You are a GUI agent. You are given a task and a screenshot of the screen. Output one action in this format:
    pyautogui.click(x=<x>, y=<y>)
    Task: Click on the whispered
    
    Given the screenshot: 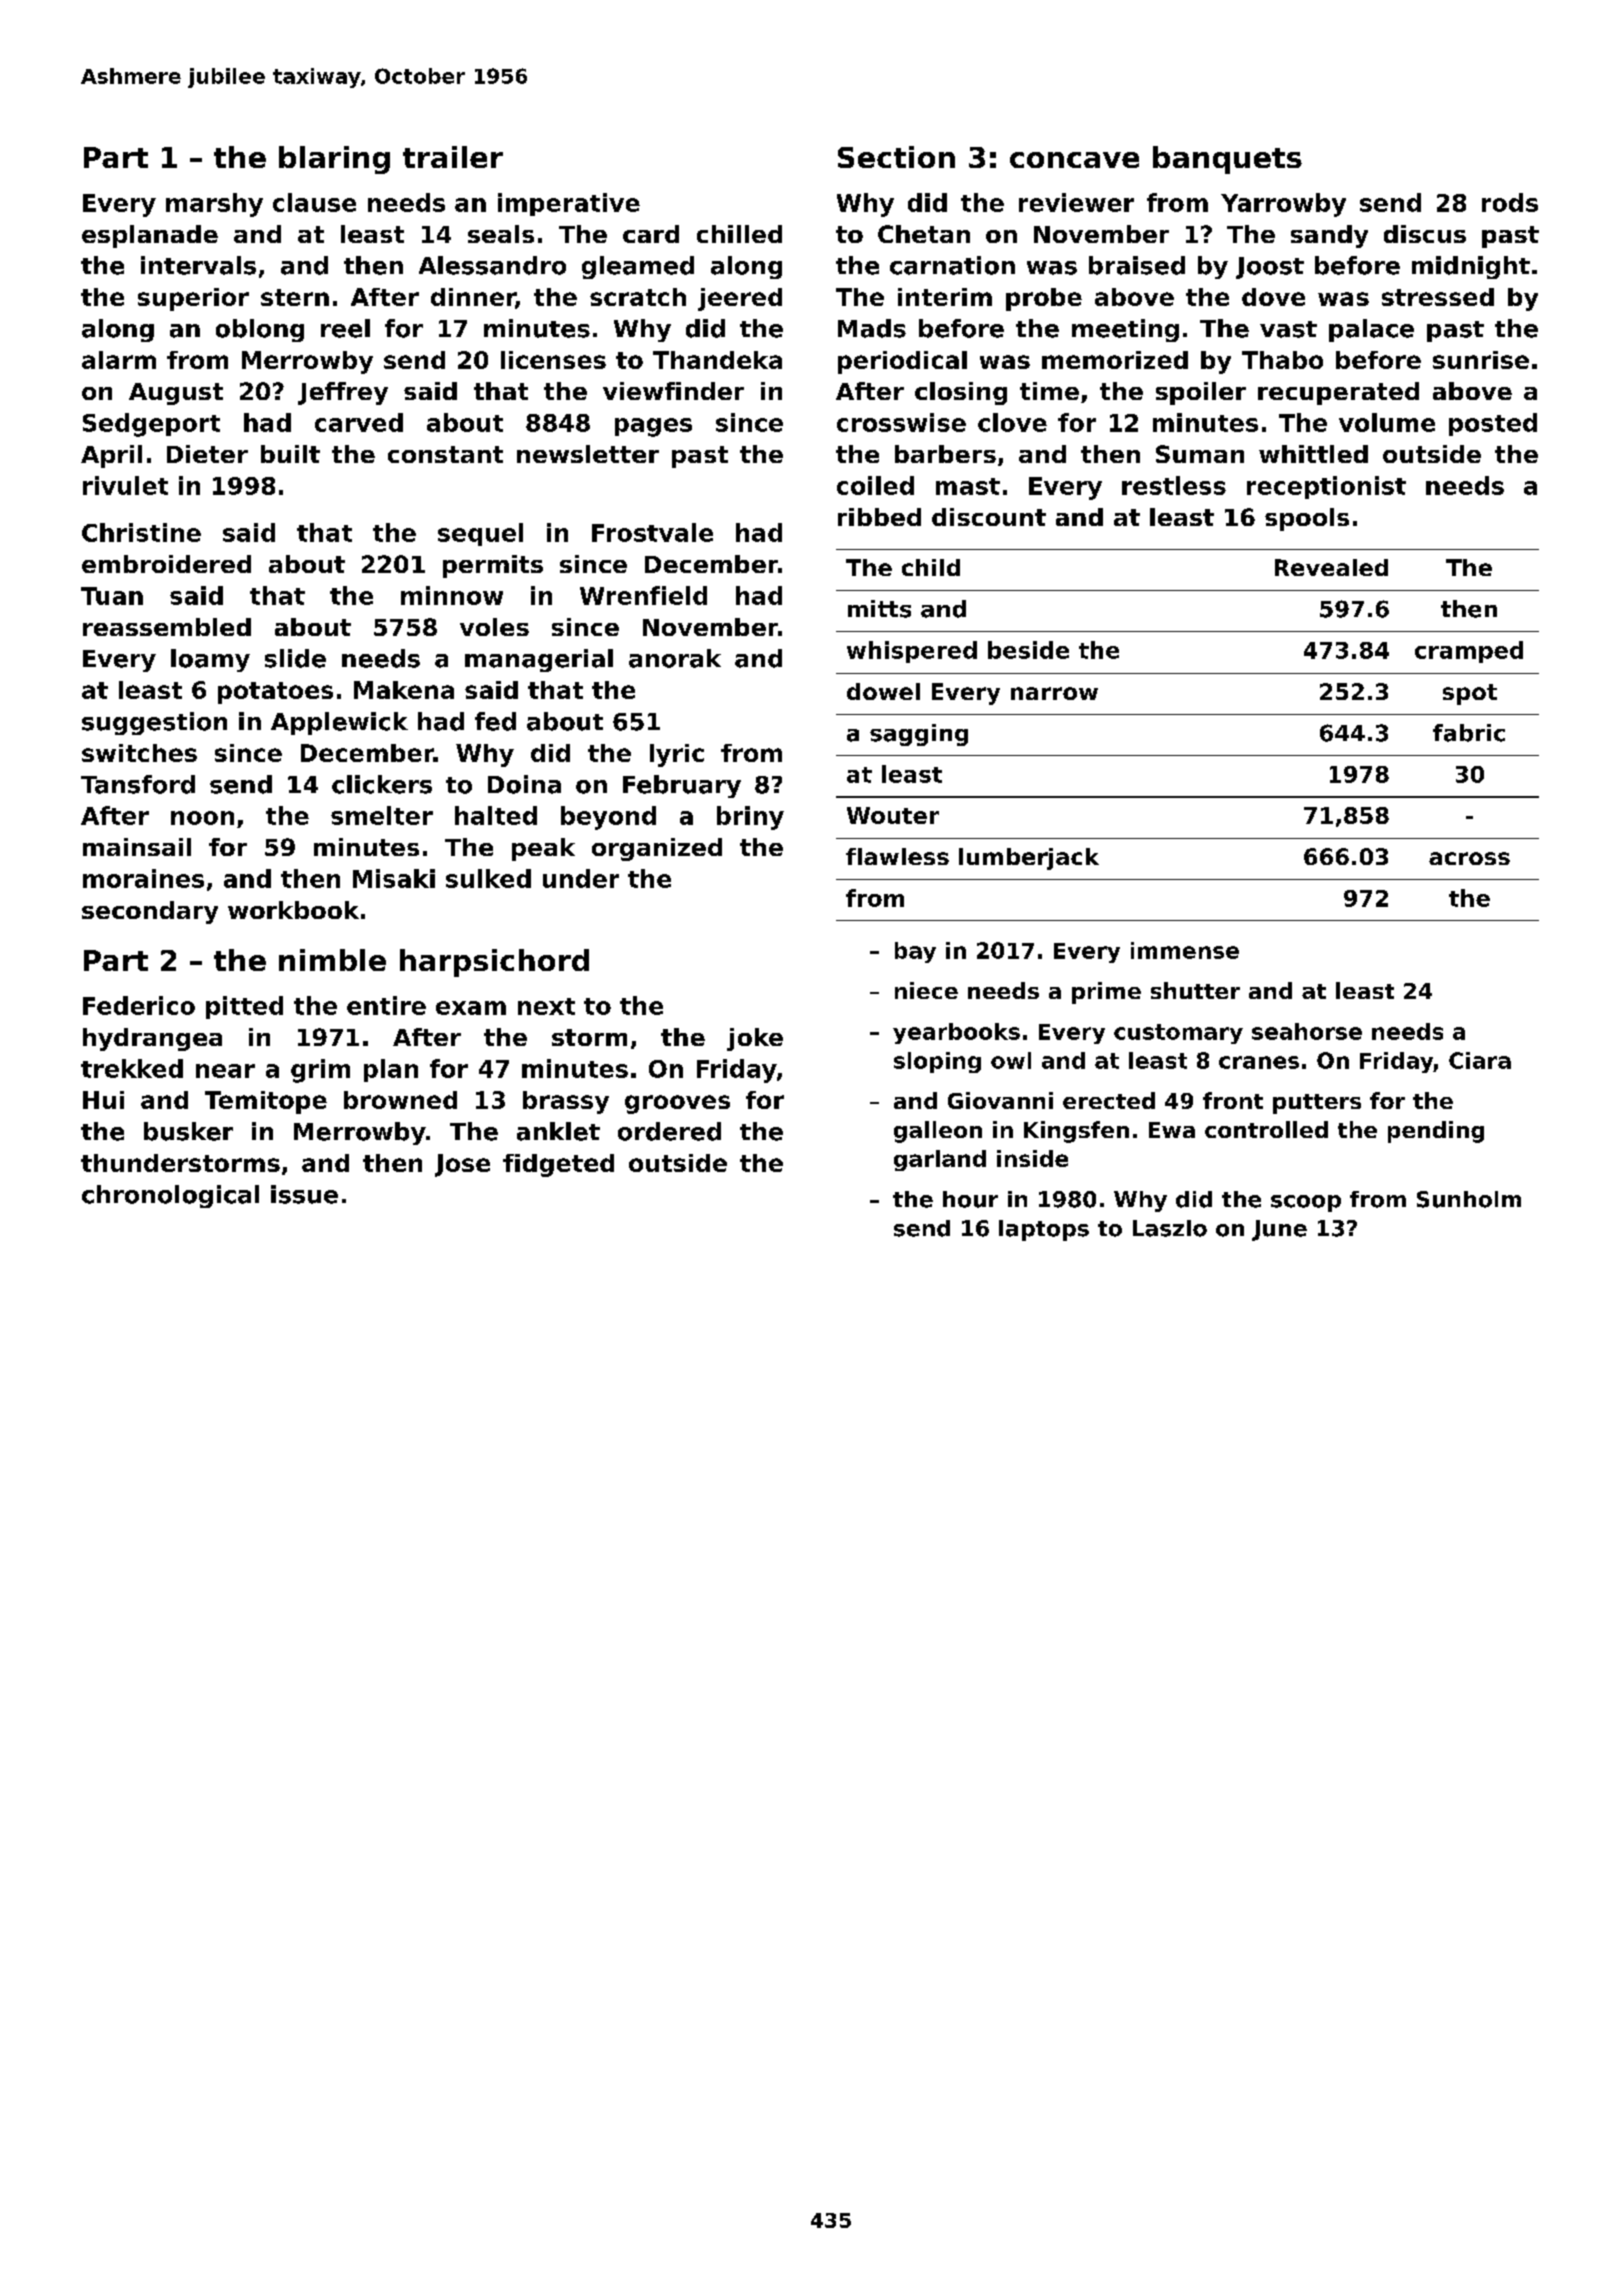 What is the action you would take?
    pyautogui.click(x=912, y=652)
